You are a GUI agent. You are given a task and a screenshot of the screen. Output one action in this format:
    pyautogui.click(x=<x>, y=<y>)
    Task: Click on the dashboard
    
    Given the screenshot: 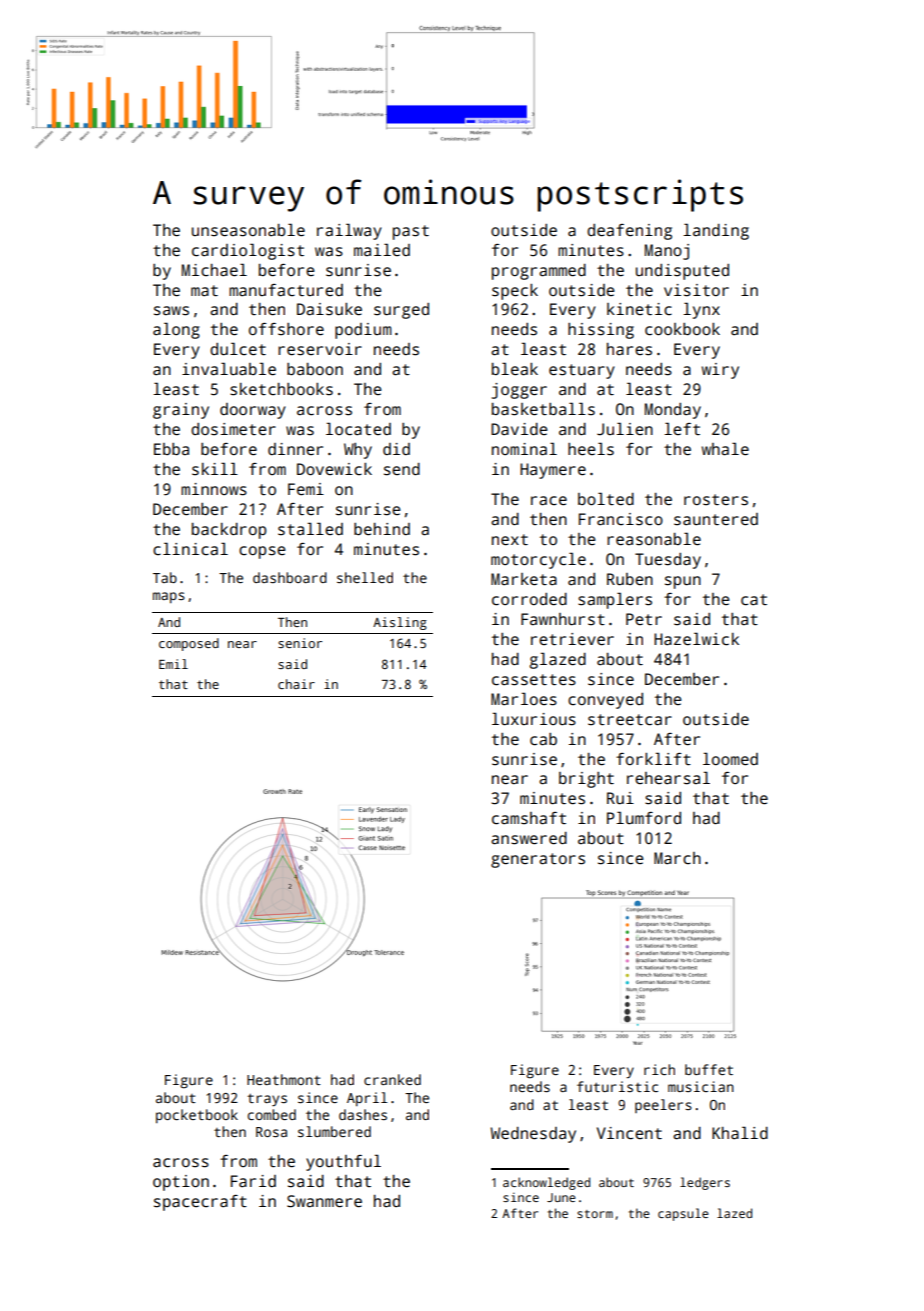 What is the action you would take?
    pyautogui.click(x=290, y=577)
